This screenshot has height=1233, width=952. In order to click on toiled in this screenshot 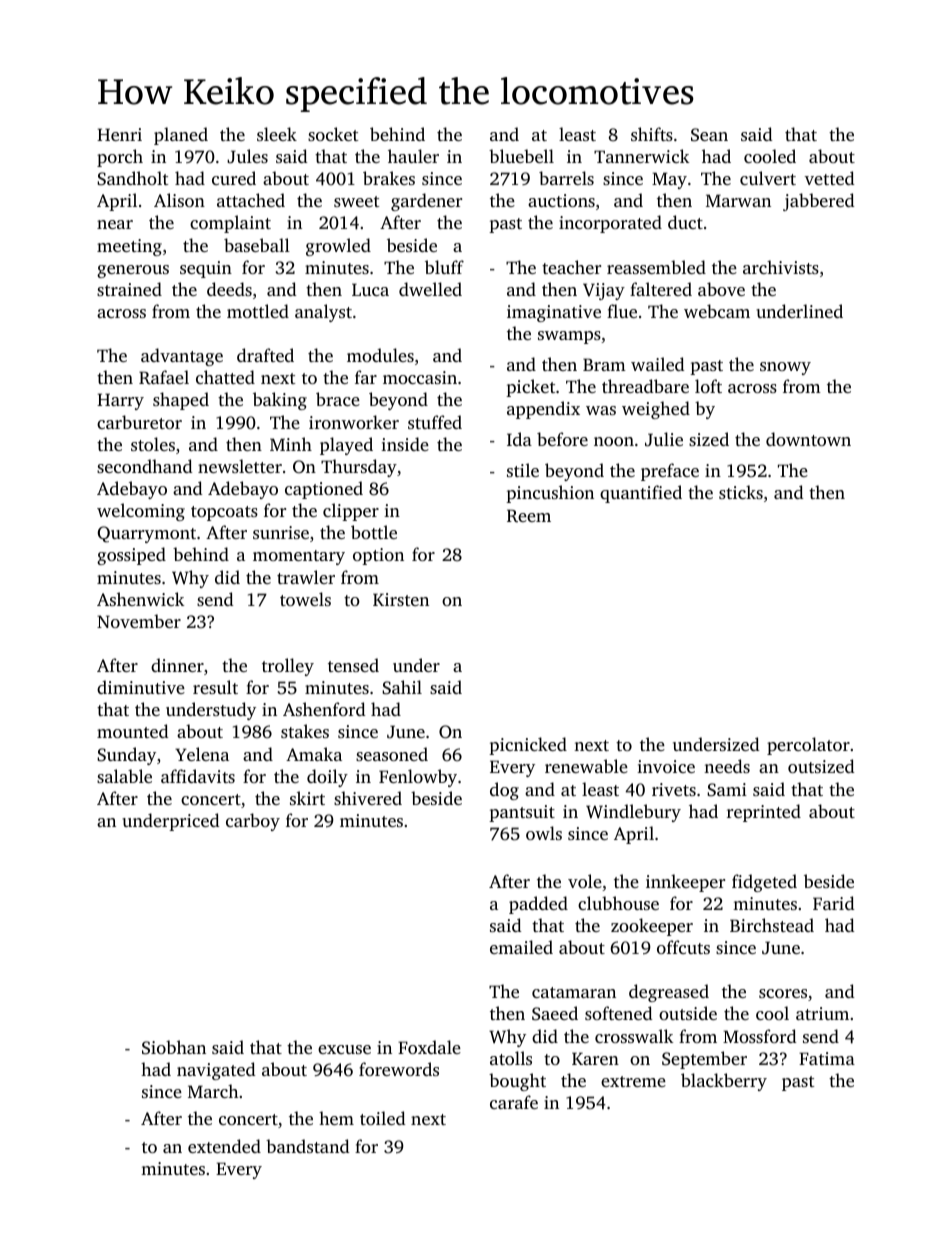, I will do `click(383, 1118)`.
